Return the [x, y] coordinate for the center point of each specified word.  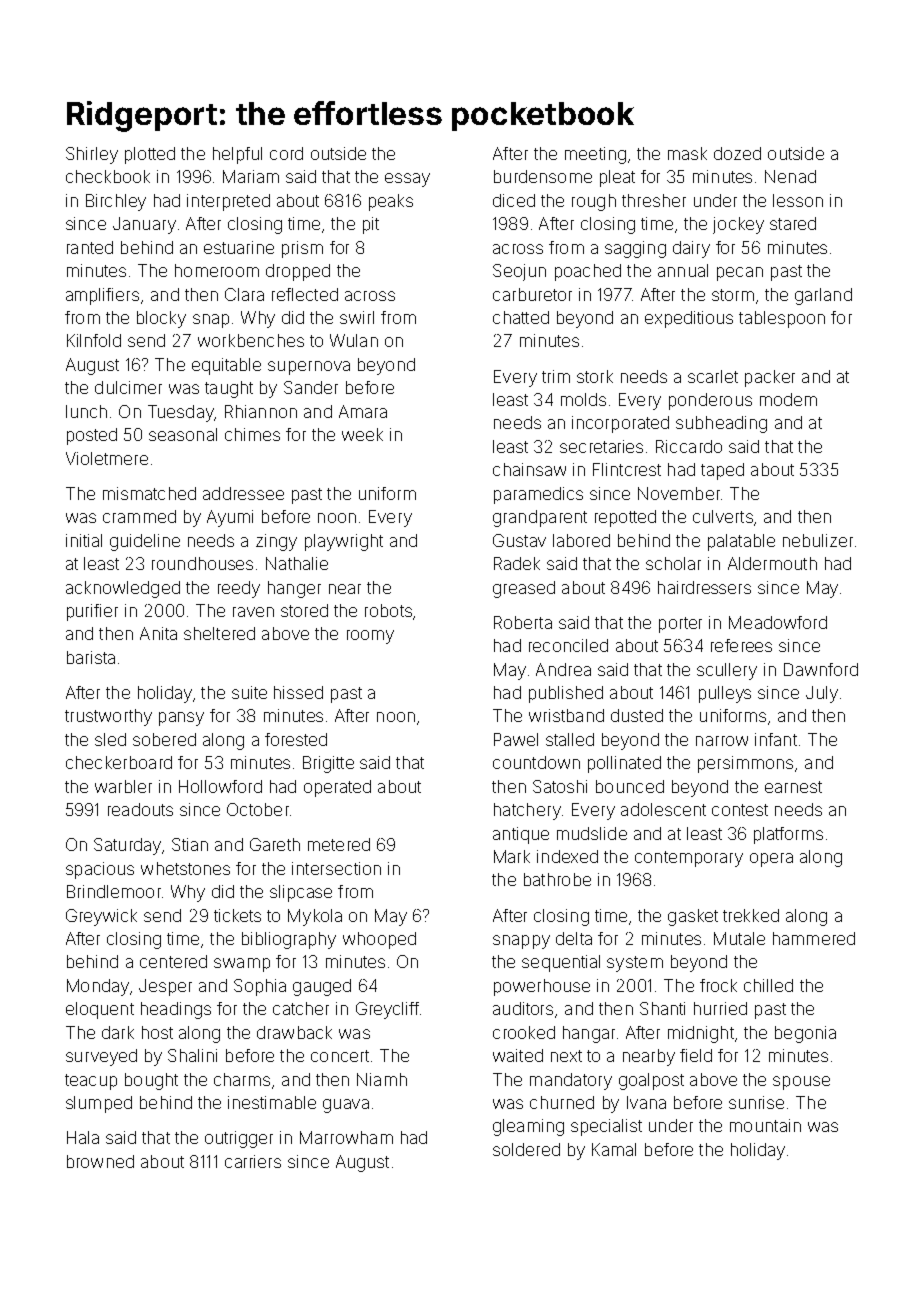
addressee [243, 493]
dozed [737, 153]
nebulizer [818, 540]
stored [304, 610]
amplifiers [102, 296]
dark [118, 1032]
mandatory [571, 1081]
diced [514, 200]
